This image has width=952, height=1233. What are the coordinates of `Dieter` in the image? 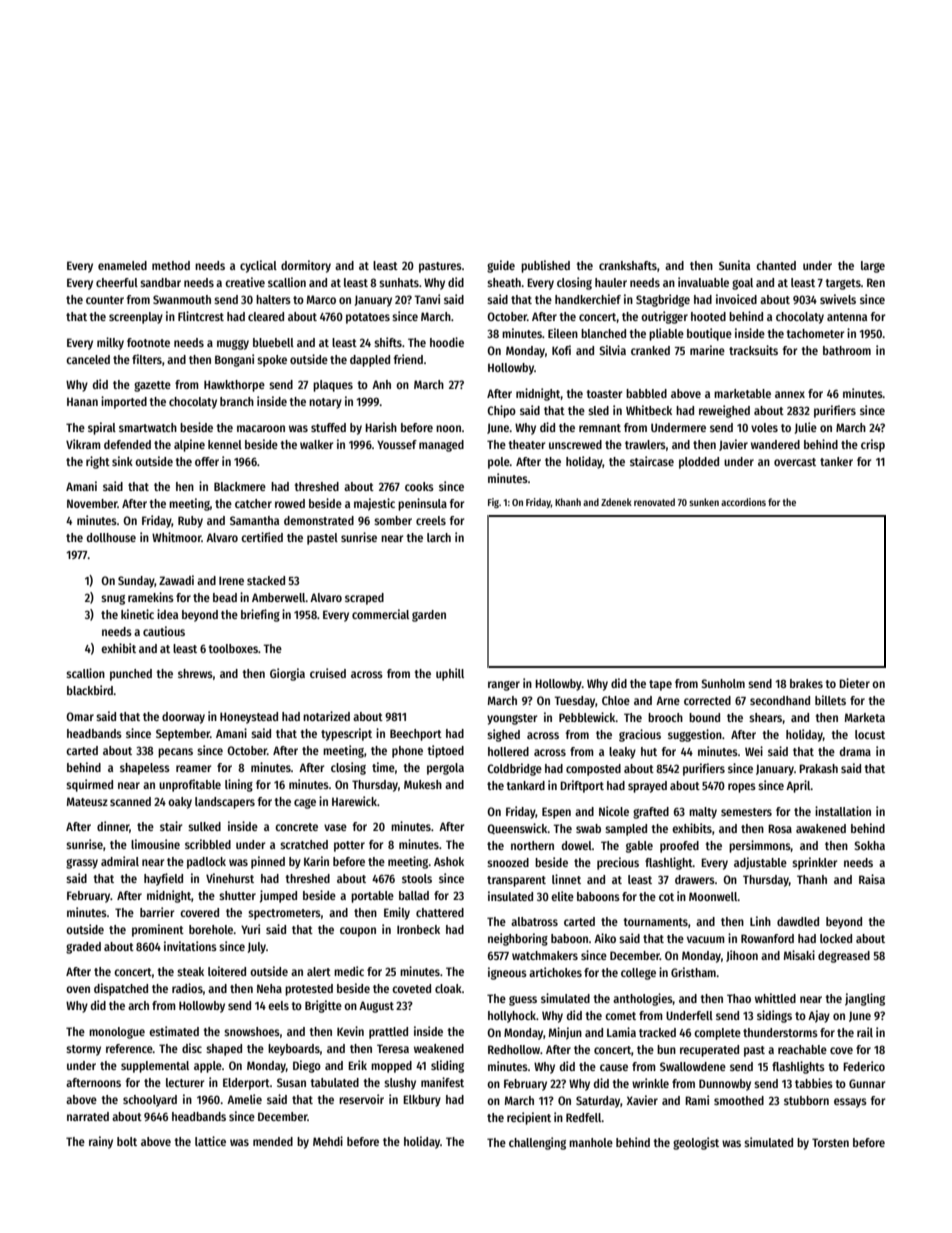 It's located at (854, 683).
